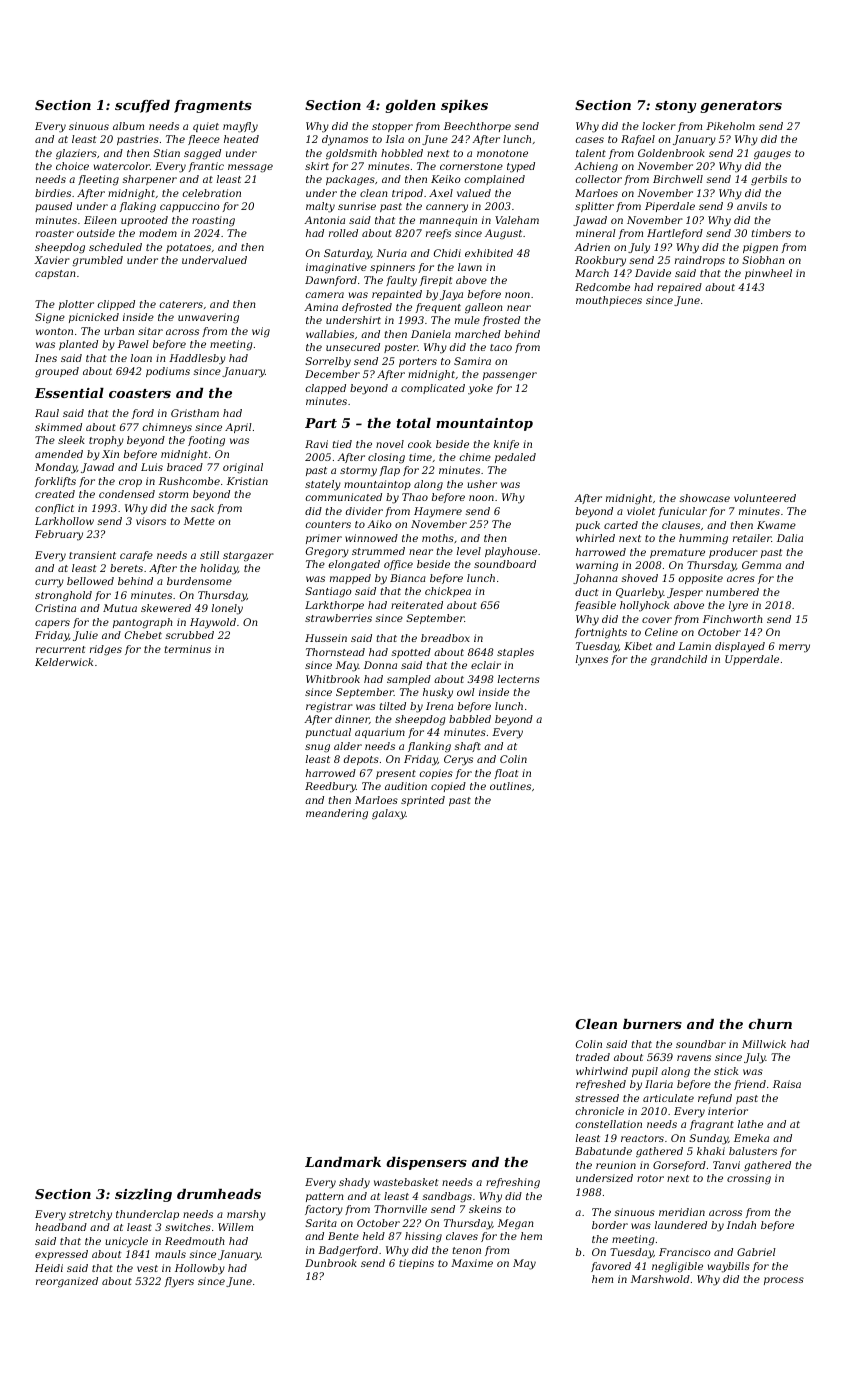 The height and width of the document is (1400, 849). What do you see at coordinates (167, 428) in the document?
I see `chimneys` at bounding box center [167, 428].
